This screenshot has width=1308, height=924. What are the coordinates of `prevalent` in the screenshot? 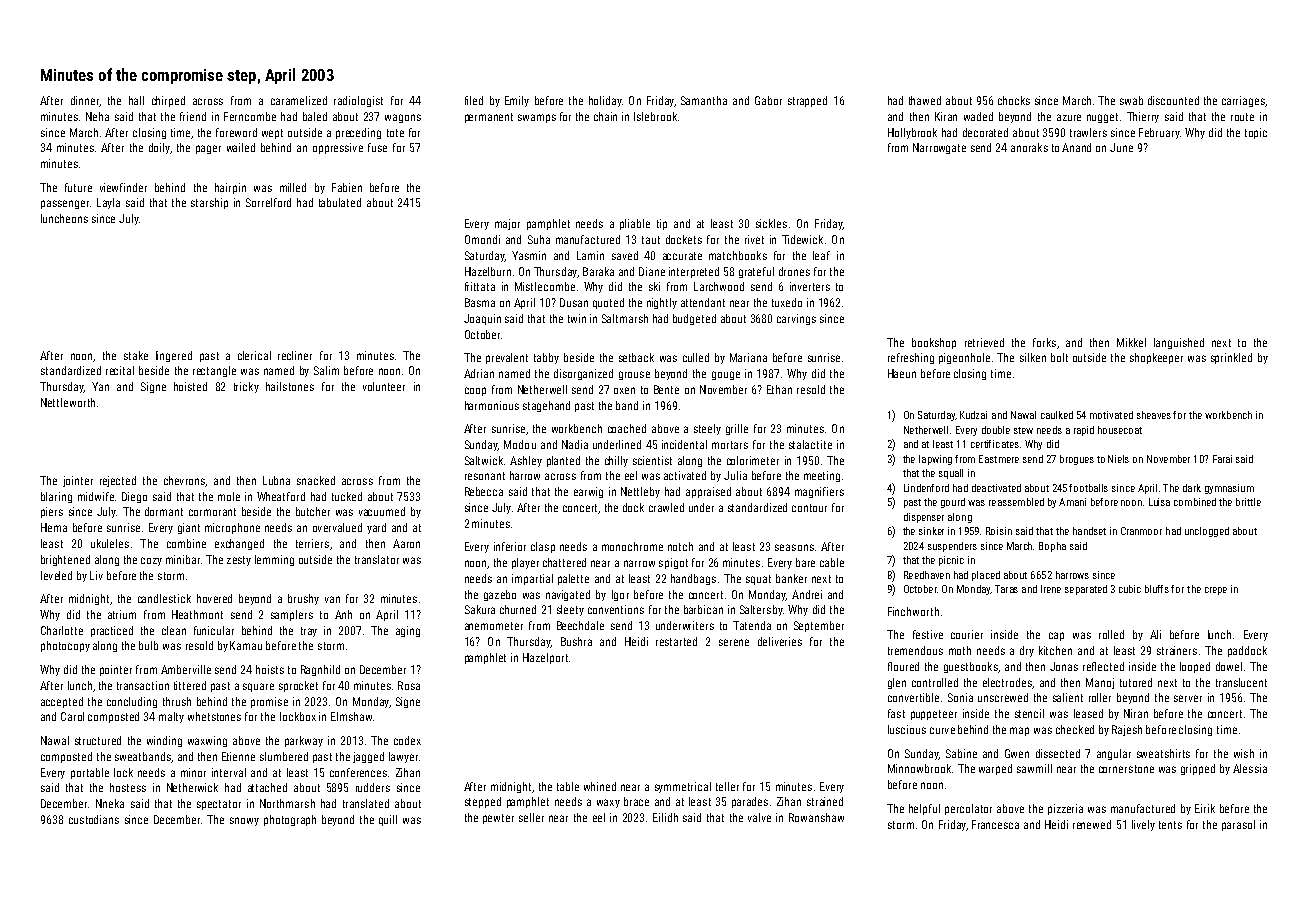 It's located at (507, 358).
